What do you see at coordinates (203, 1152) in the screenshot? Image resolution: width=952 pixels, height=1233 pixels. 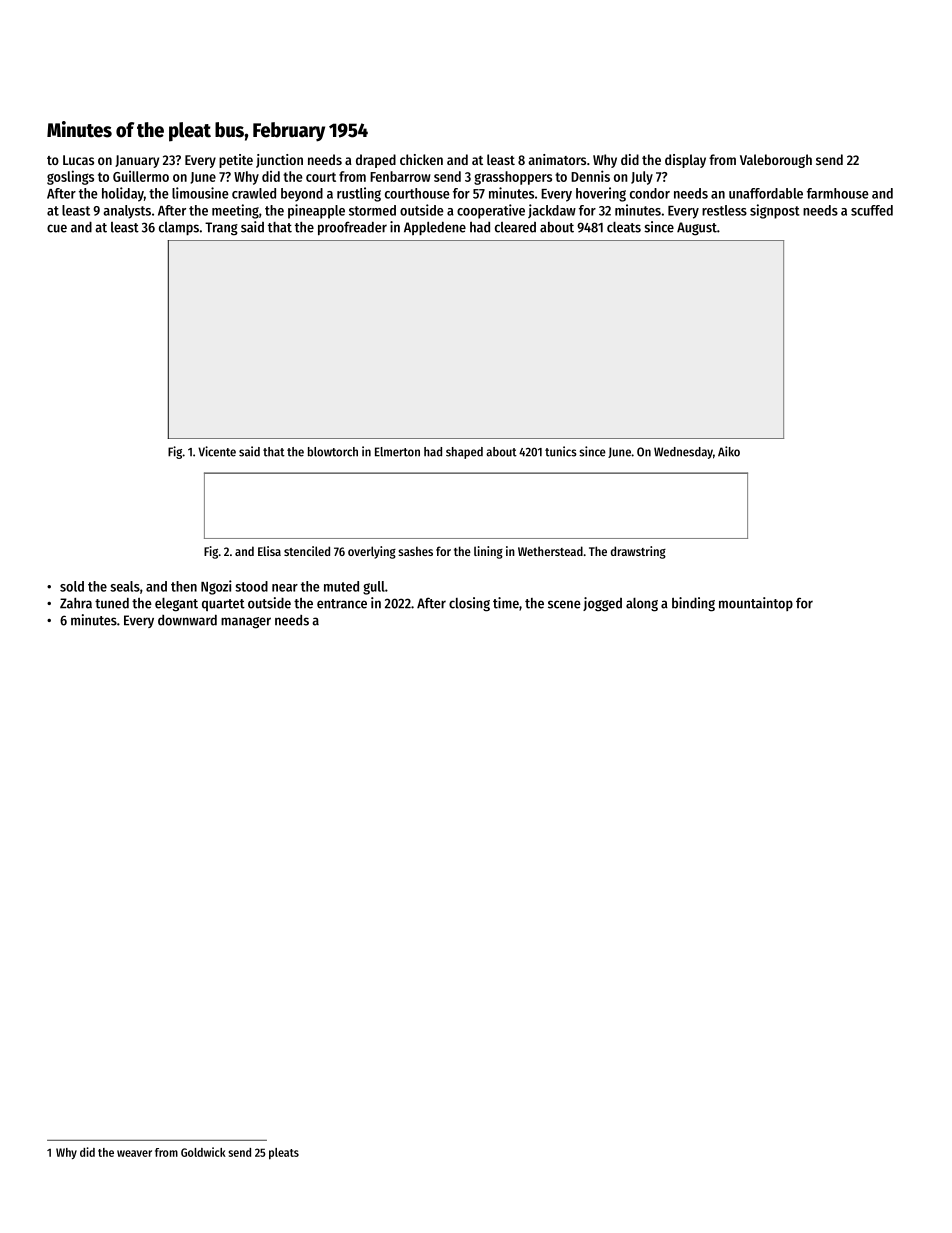 I see `Goldwick` at bounding box center [203, 1152].
